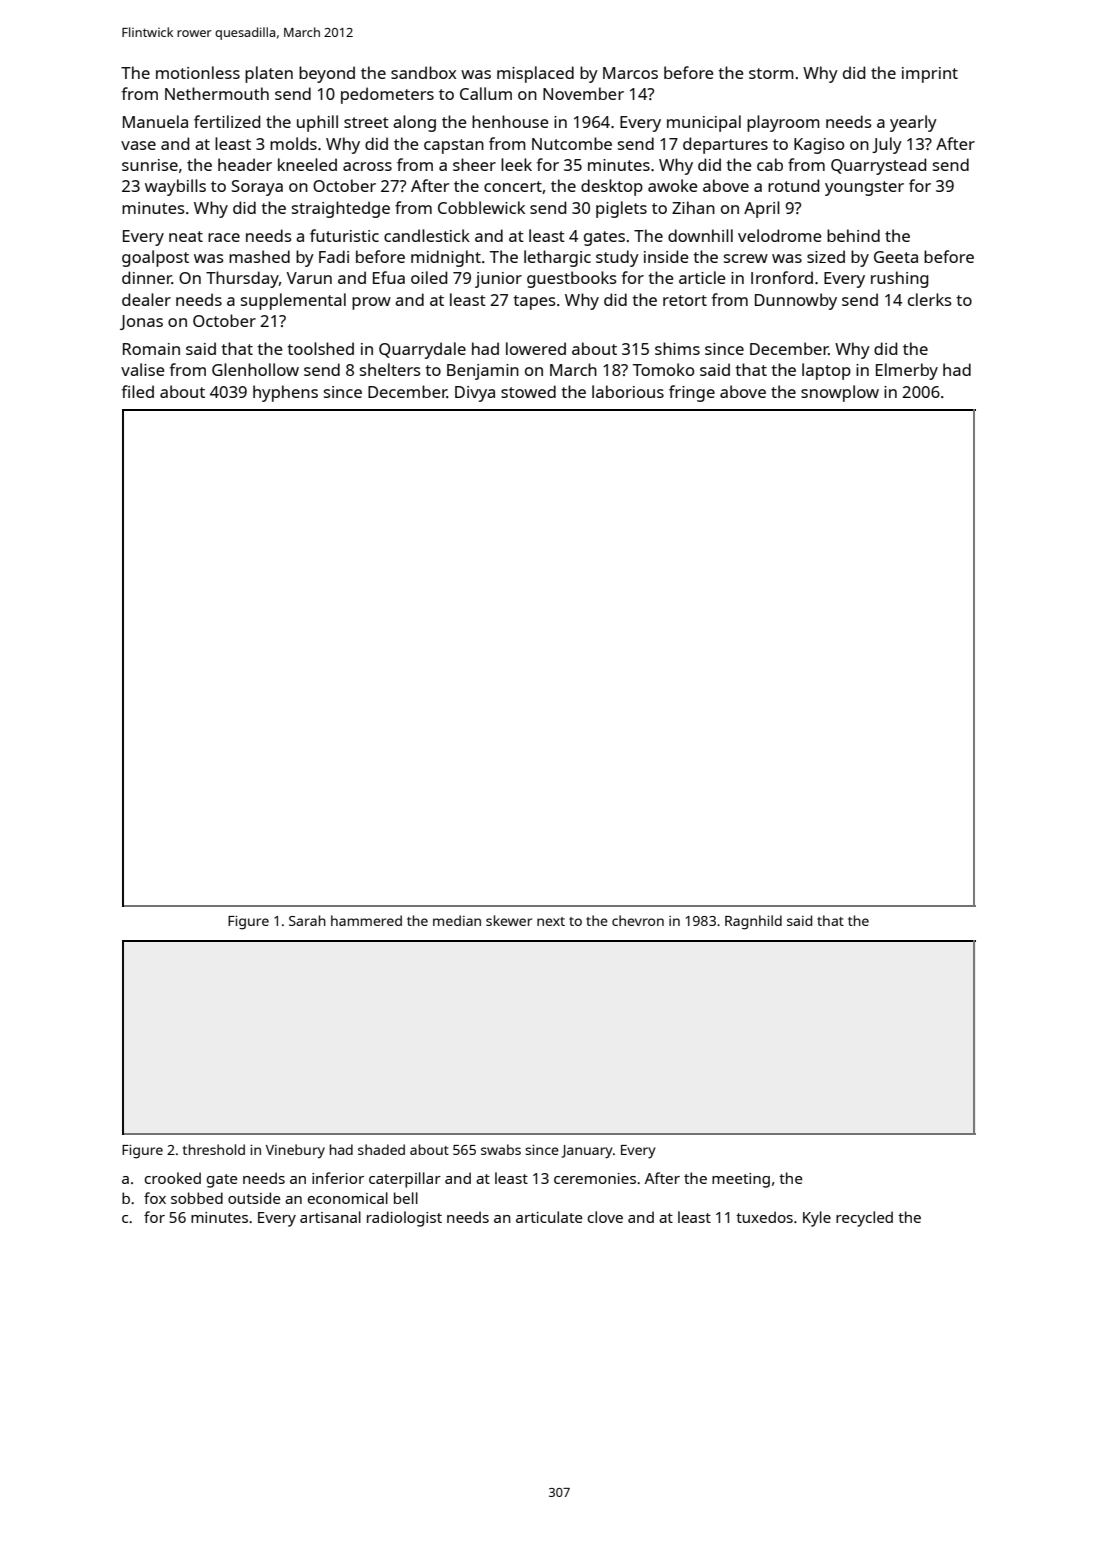 Image resolution: width=1097 pixels, height=1551 pixels. I want to click on header, so click(245, 164).
